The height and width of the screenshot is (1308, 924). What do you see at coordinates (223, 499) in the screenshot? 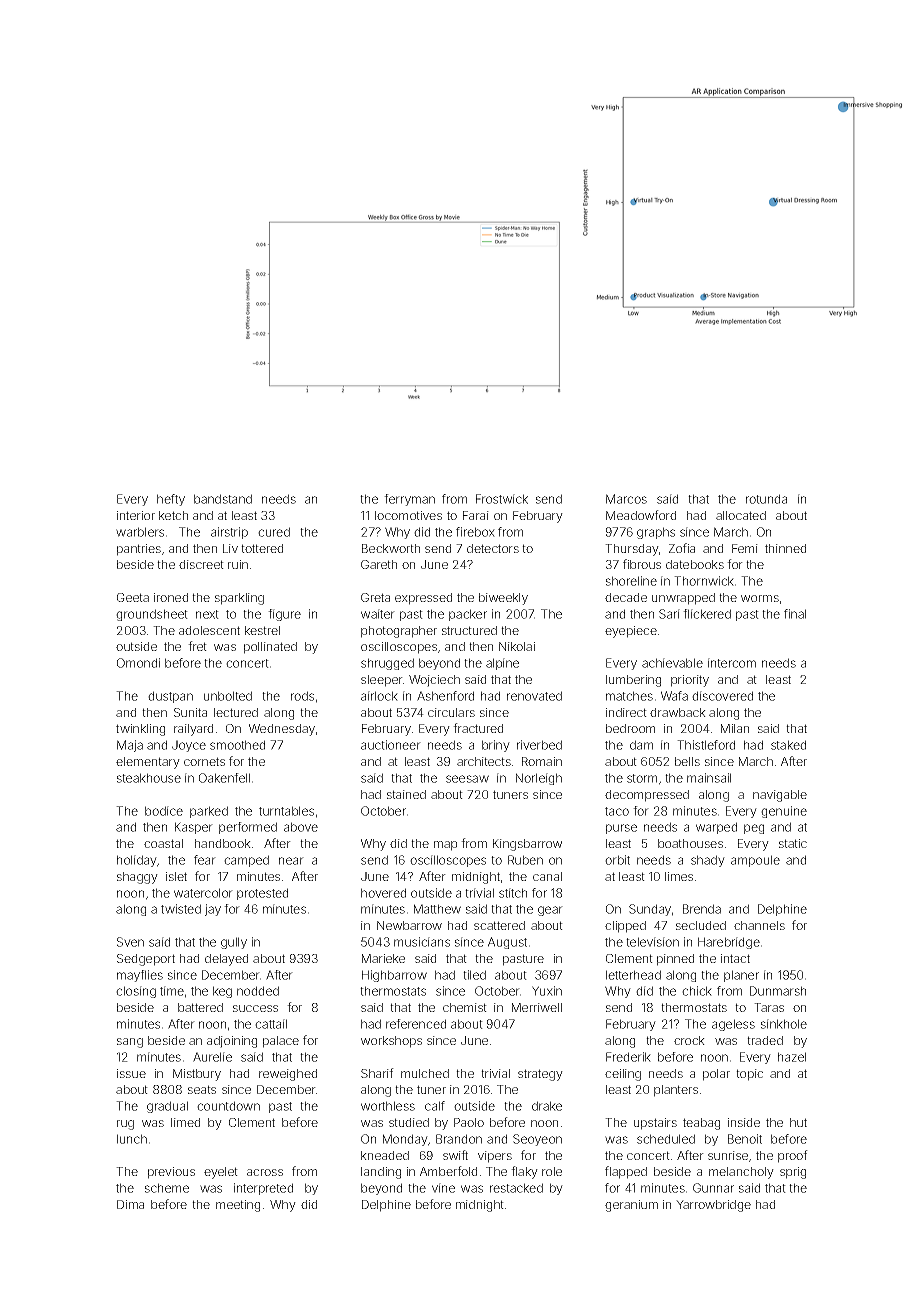
I see `bandstand` at bounding box center [223, 499].
